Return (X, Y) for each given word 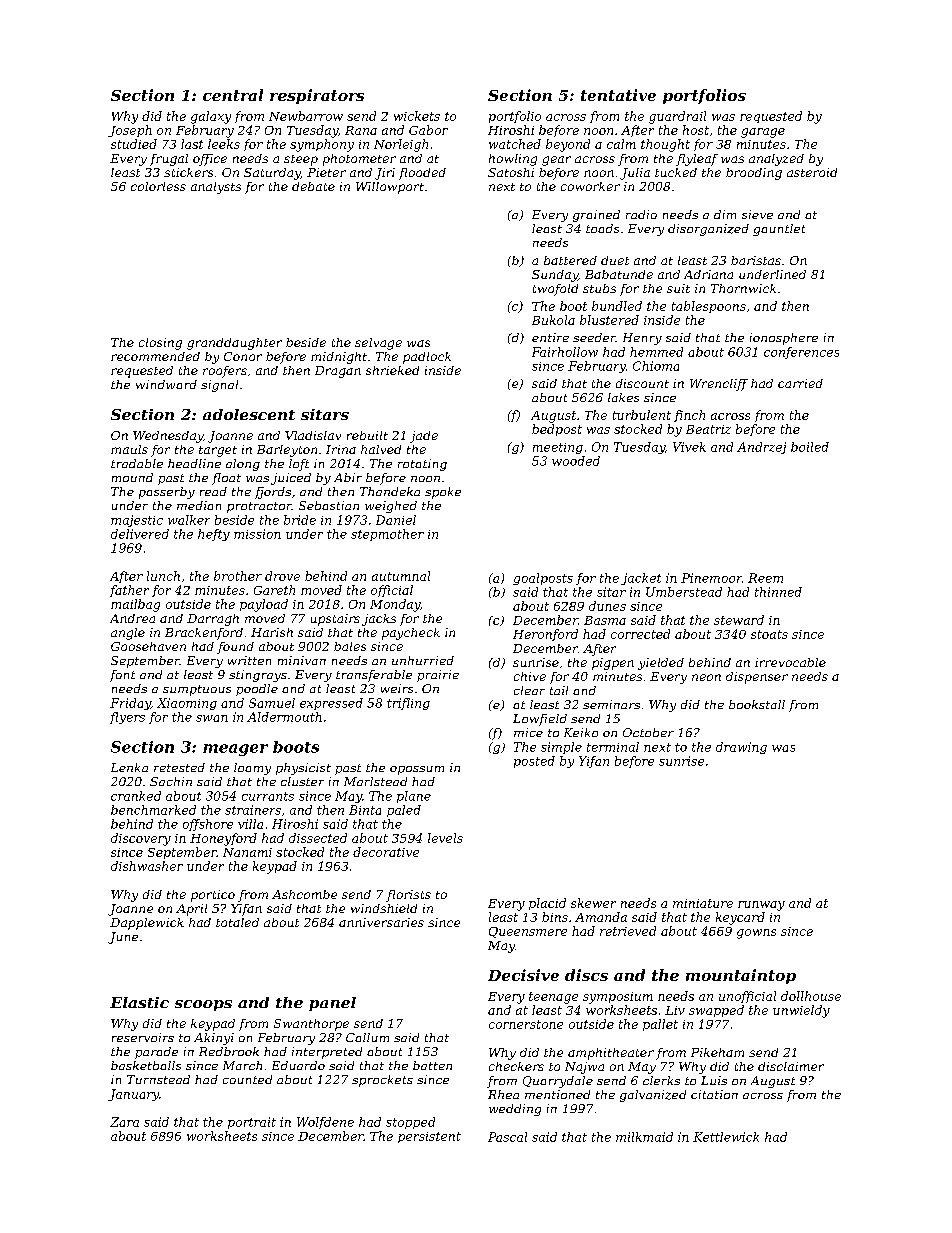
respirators (317, 96)
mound (132, 477)
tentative (618, 95)
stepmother (387, 535)
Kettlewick (726, 1137)
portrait (252, 1123)
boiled (810, 447)
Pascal (507, 1137)
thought (665, 145)
